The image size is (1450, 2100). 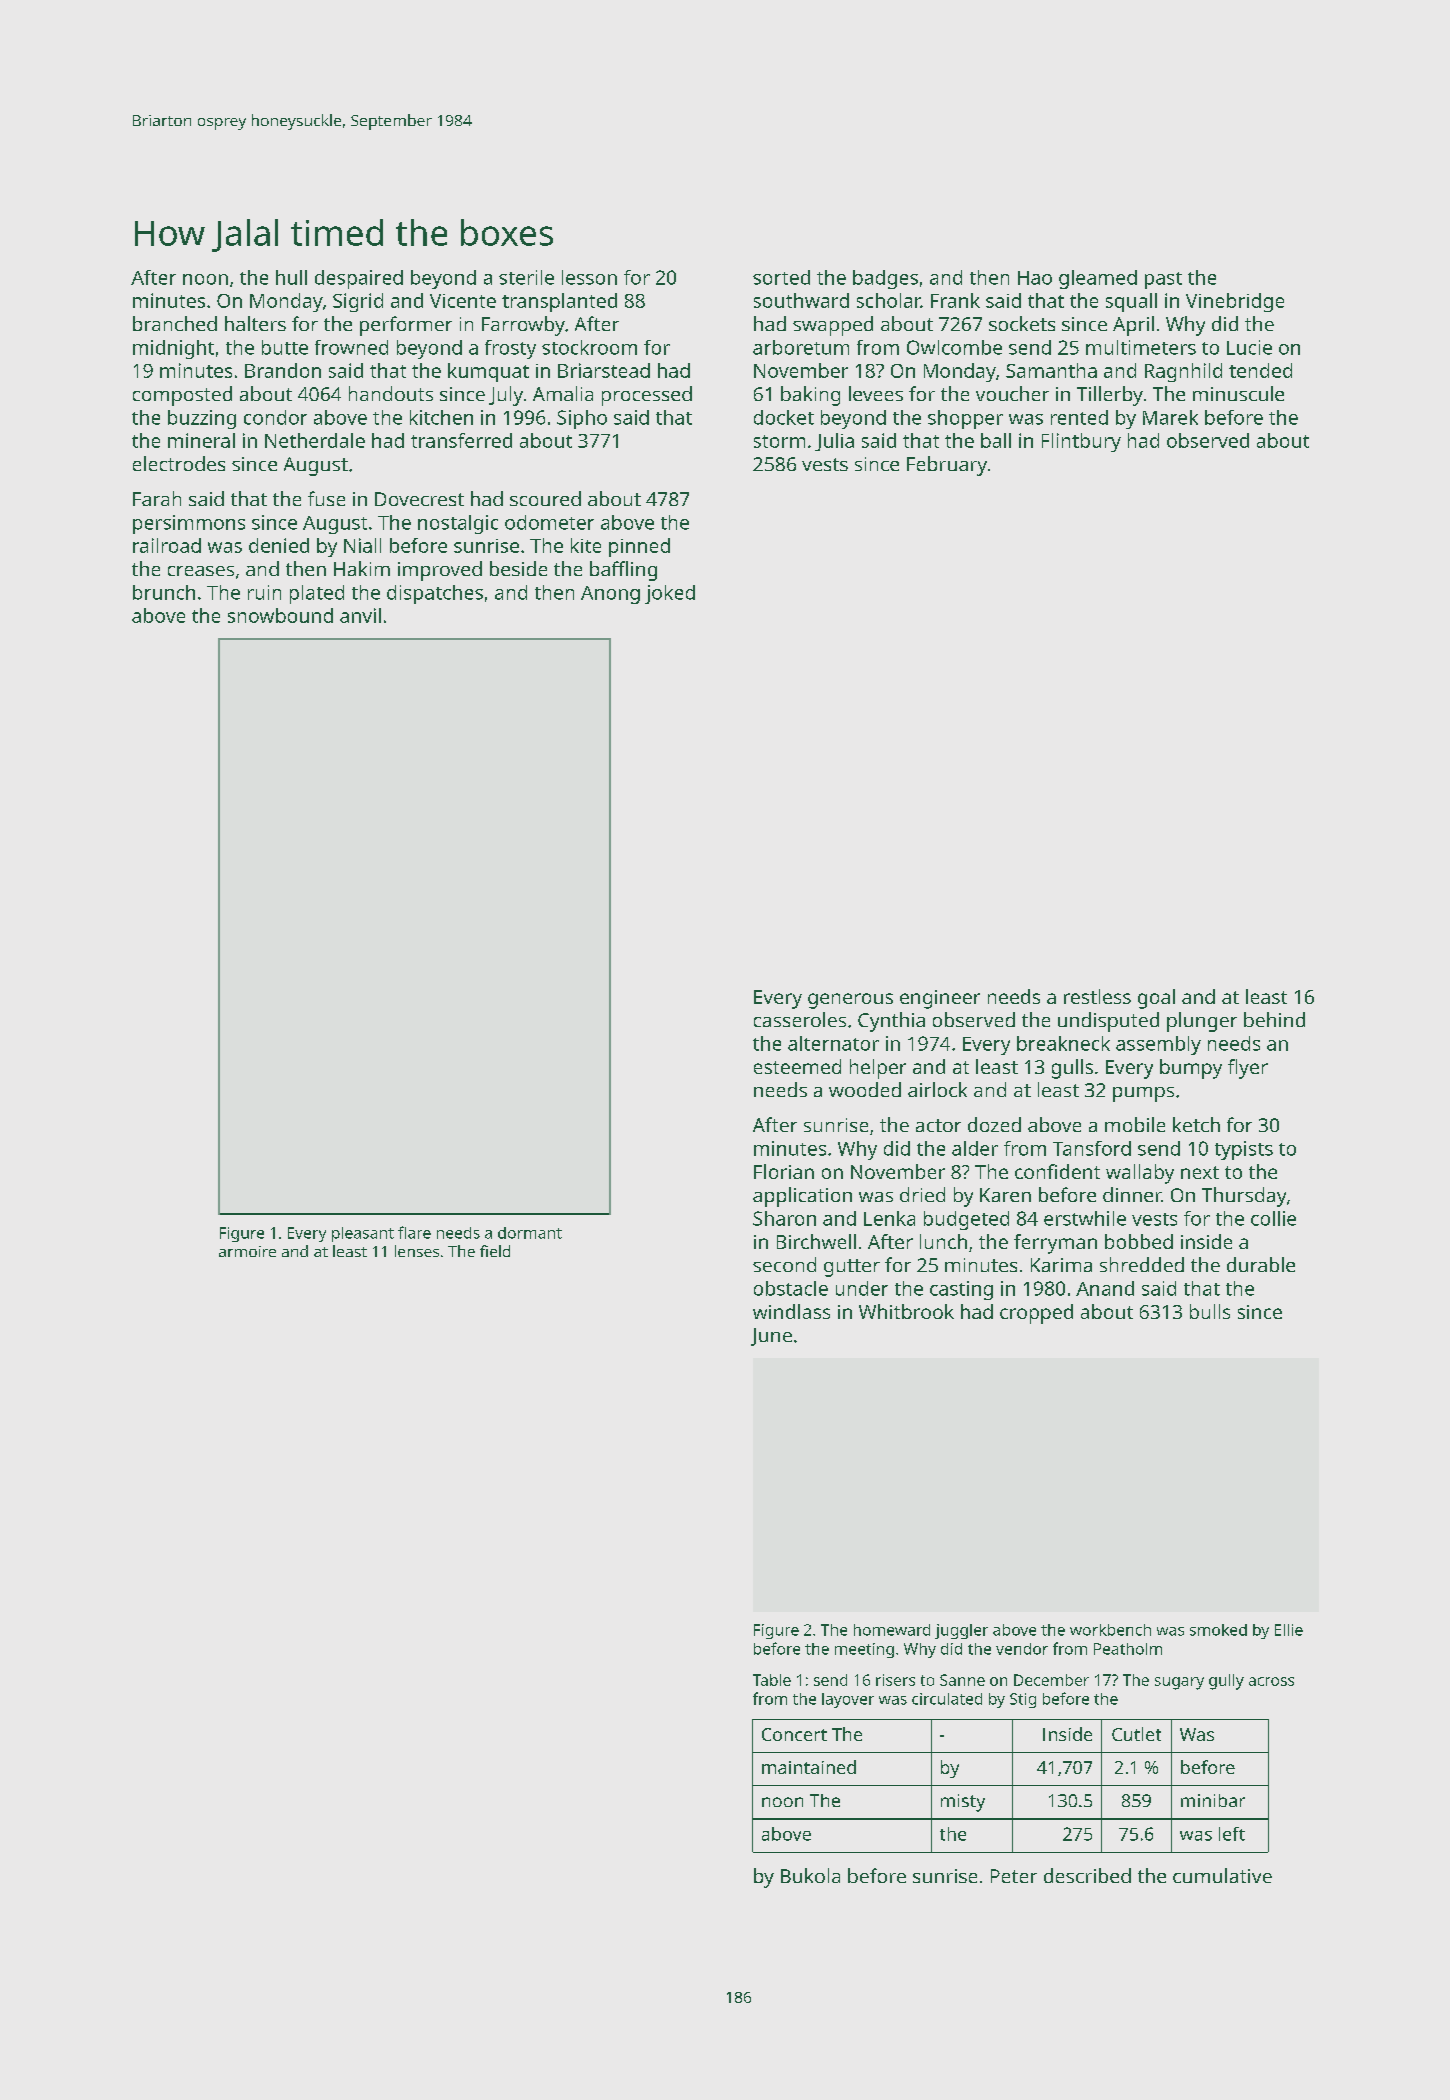 What do you see at coordinates (291, 277) in the page?
I see `hull` at bounding box center [291, 277].
